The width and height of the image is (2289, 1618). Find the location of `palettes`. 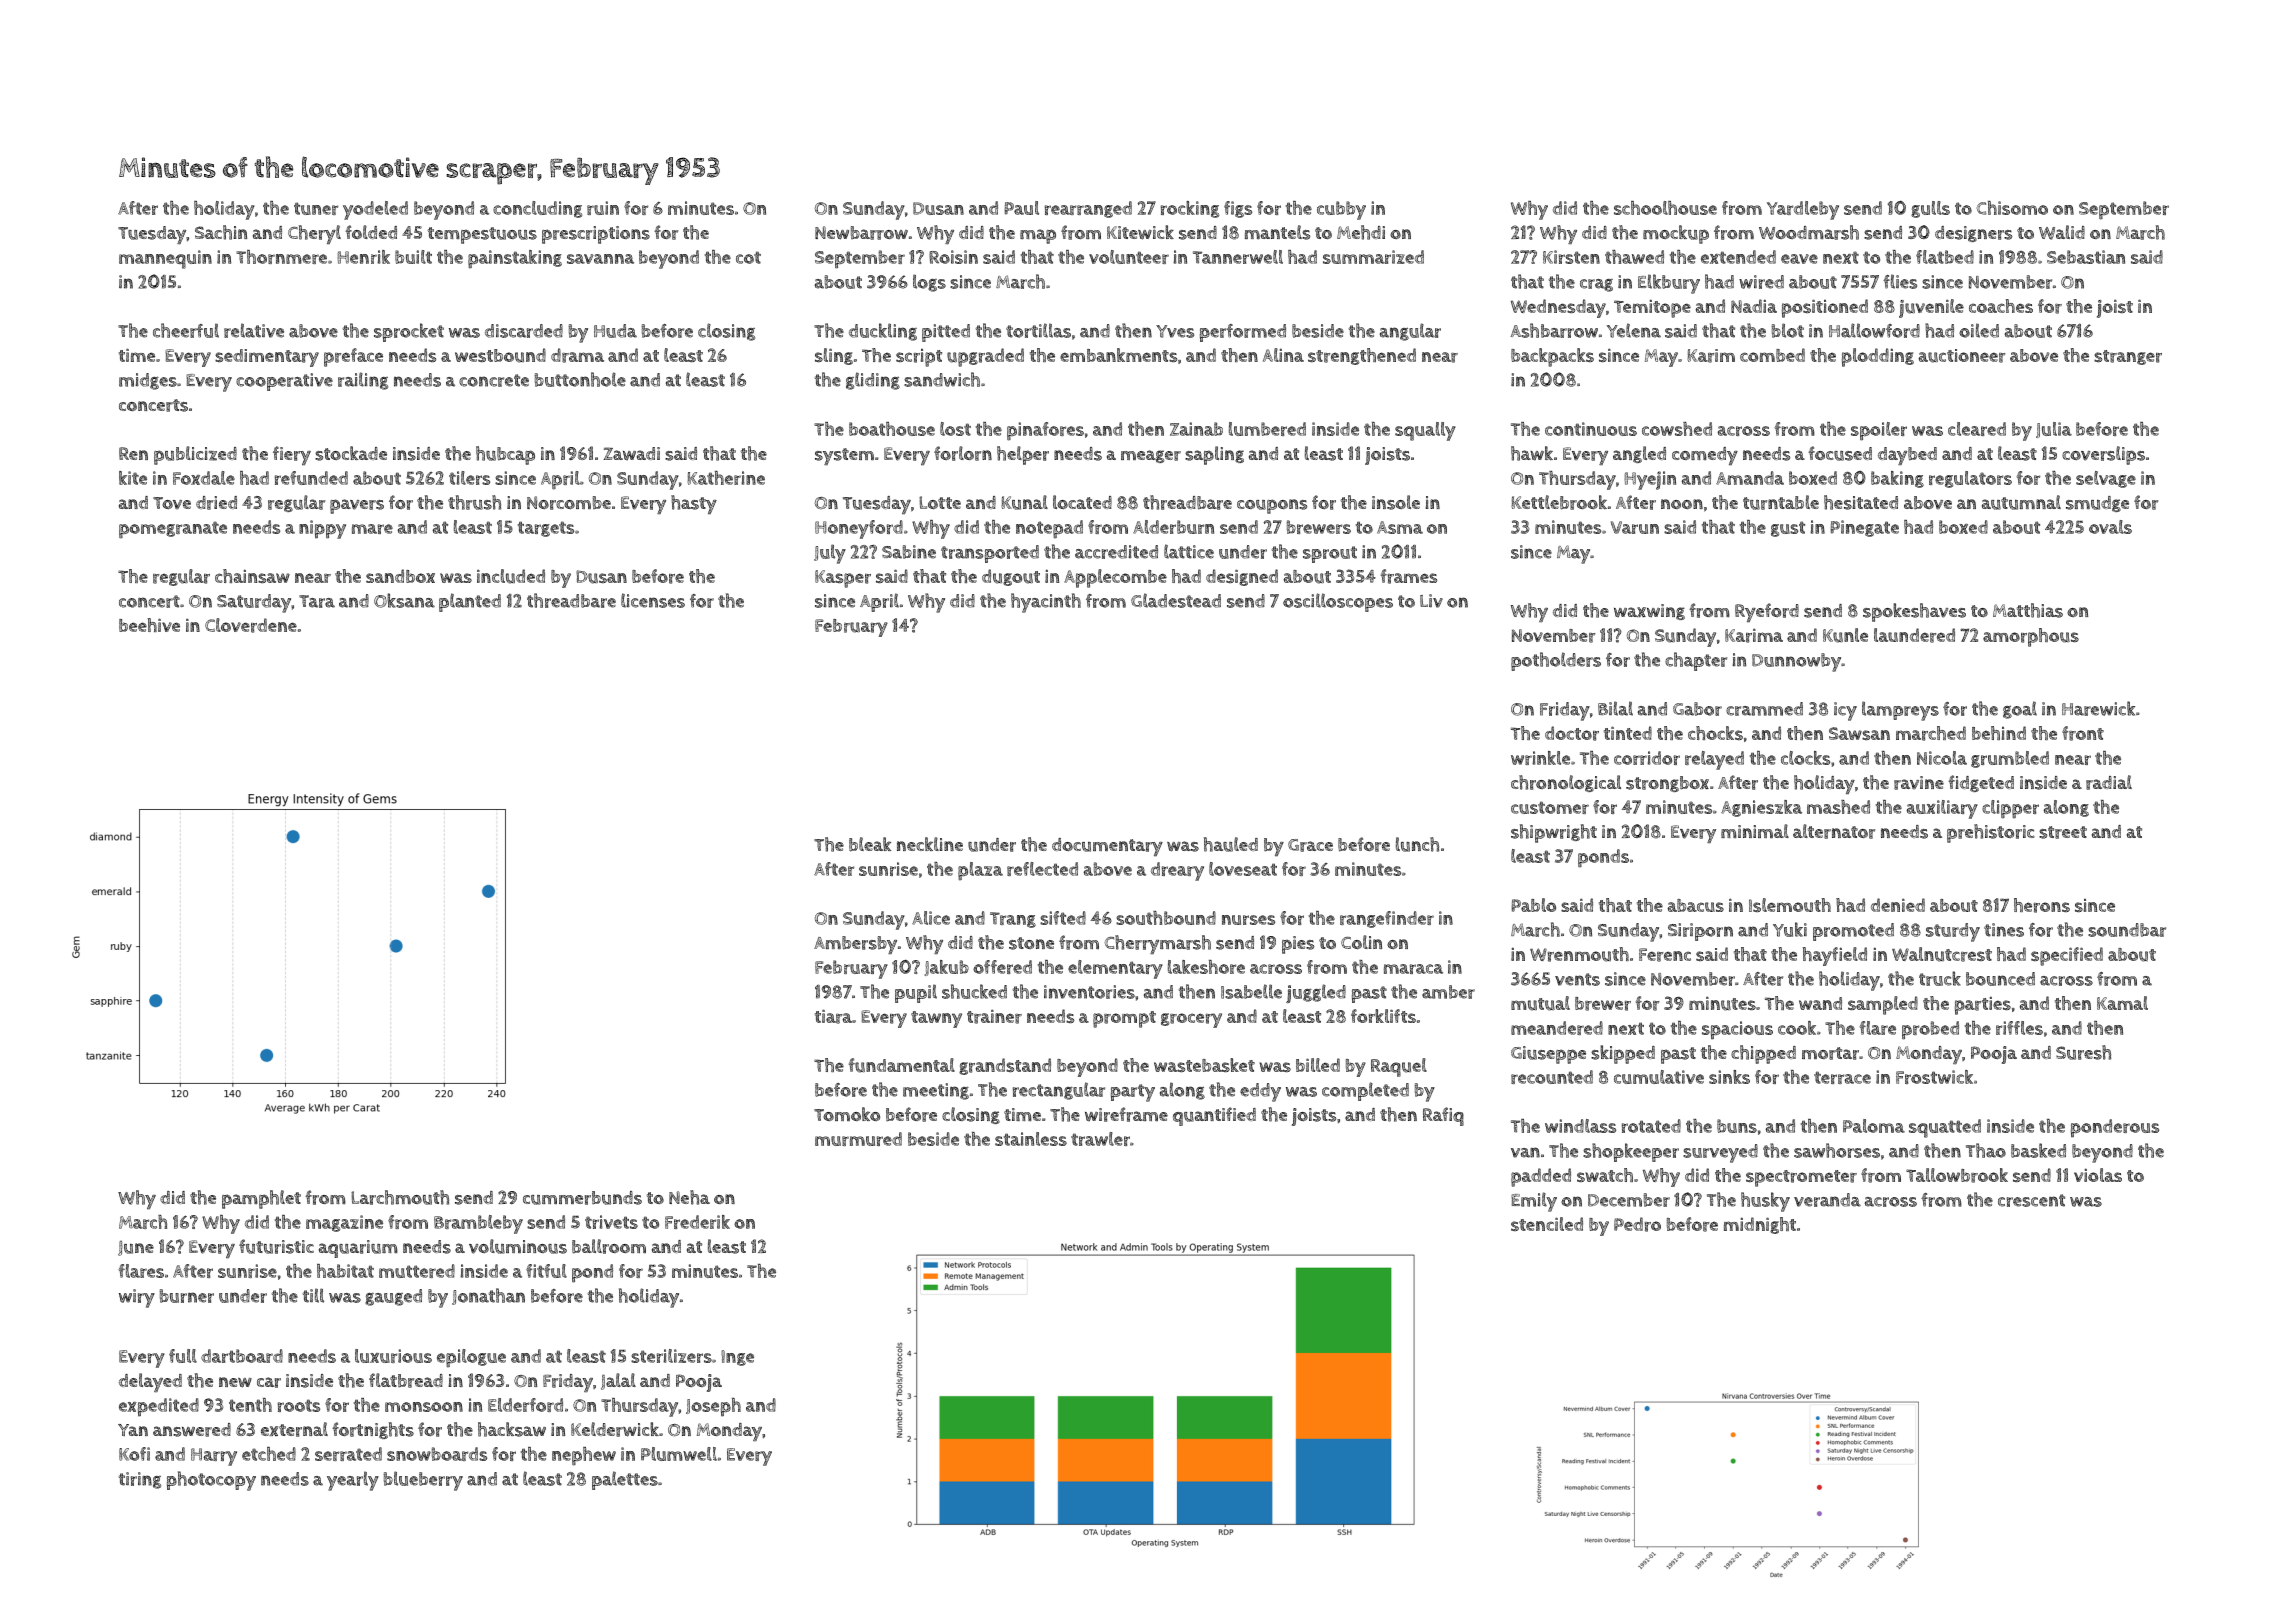

palettes is located at coordinates (625, 1480).
